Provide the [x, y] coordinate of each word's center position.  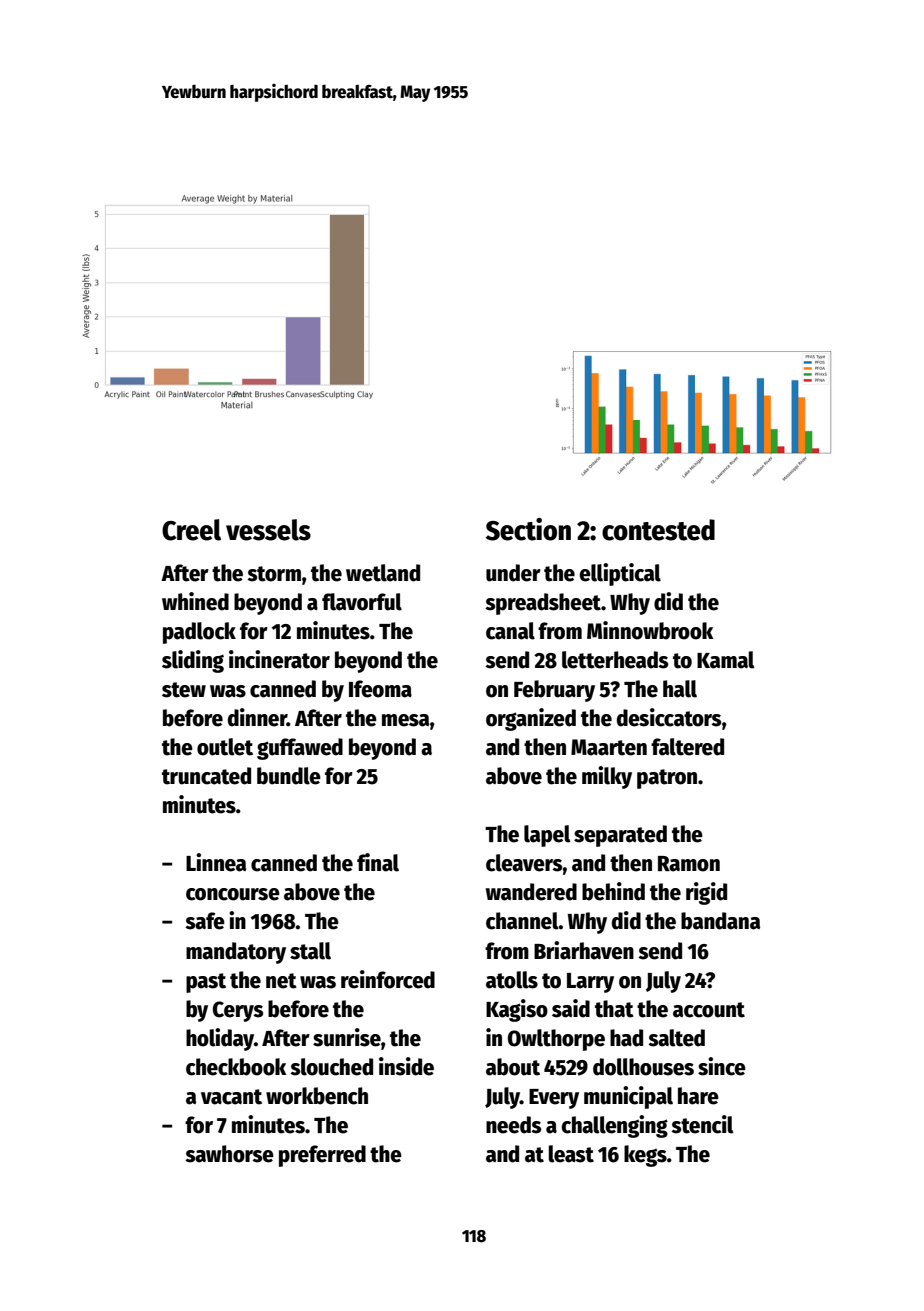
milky [607, 777]
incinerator [279, 659]
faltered [687, 747]
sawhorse [229, 1154]
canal [510, 631]
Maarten [609, 747]
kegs [645, 1156]
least [571, 1154]
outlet [225, 747]
